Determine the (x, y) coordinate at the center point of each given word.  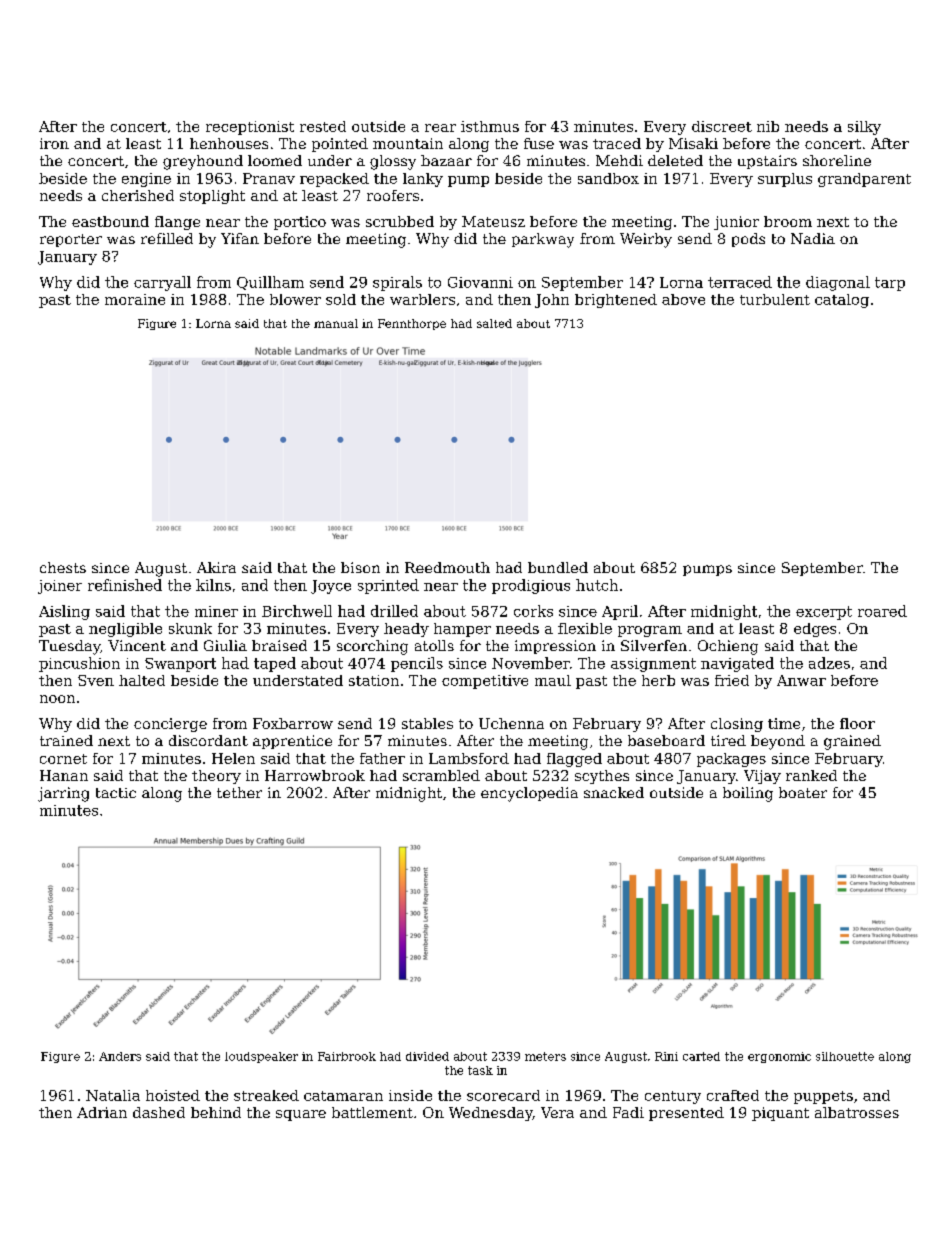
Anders (120, 1056)
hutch (597, 585)
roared (882, 611)
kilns (213, 585)
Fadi (628, 1112)
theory (216, 777)
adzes (829, 663)
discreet (722, 126)
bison (360, 567)
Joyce (331, 587)
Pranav (269, 178)
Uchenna (511, 723)
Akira (216, 567)
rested (323, 126)
